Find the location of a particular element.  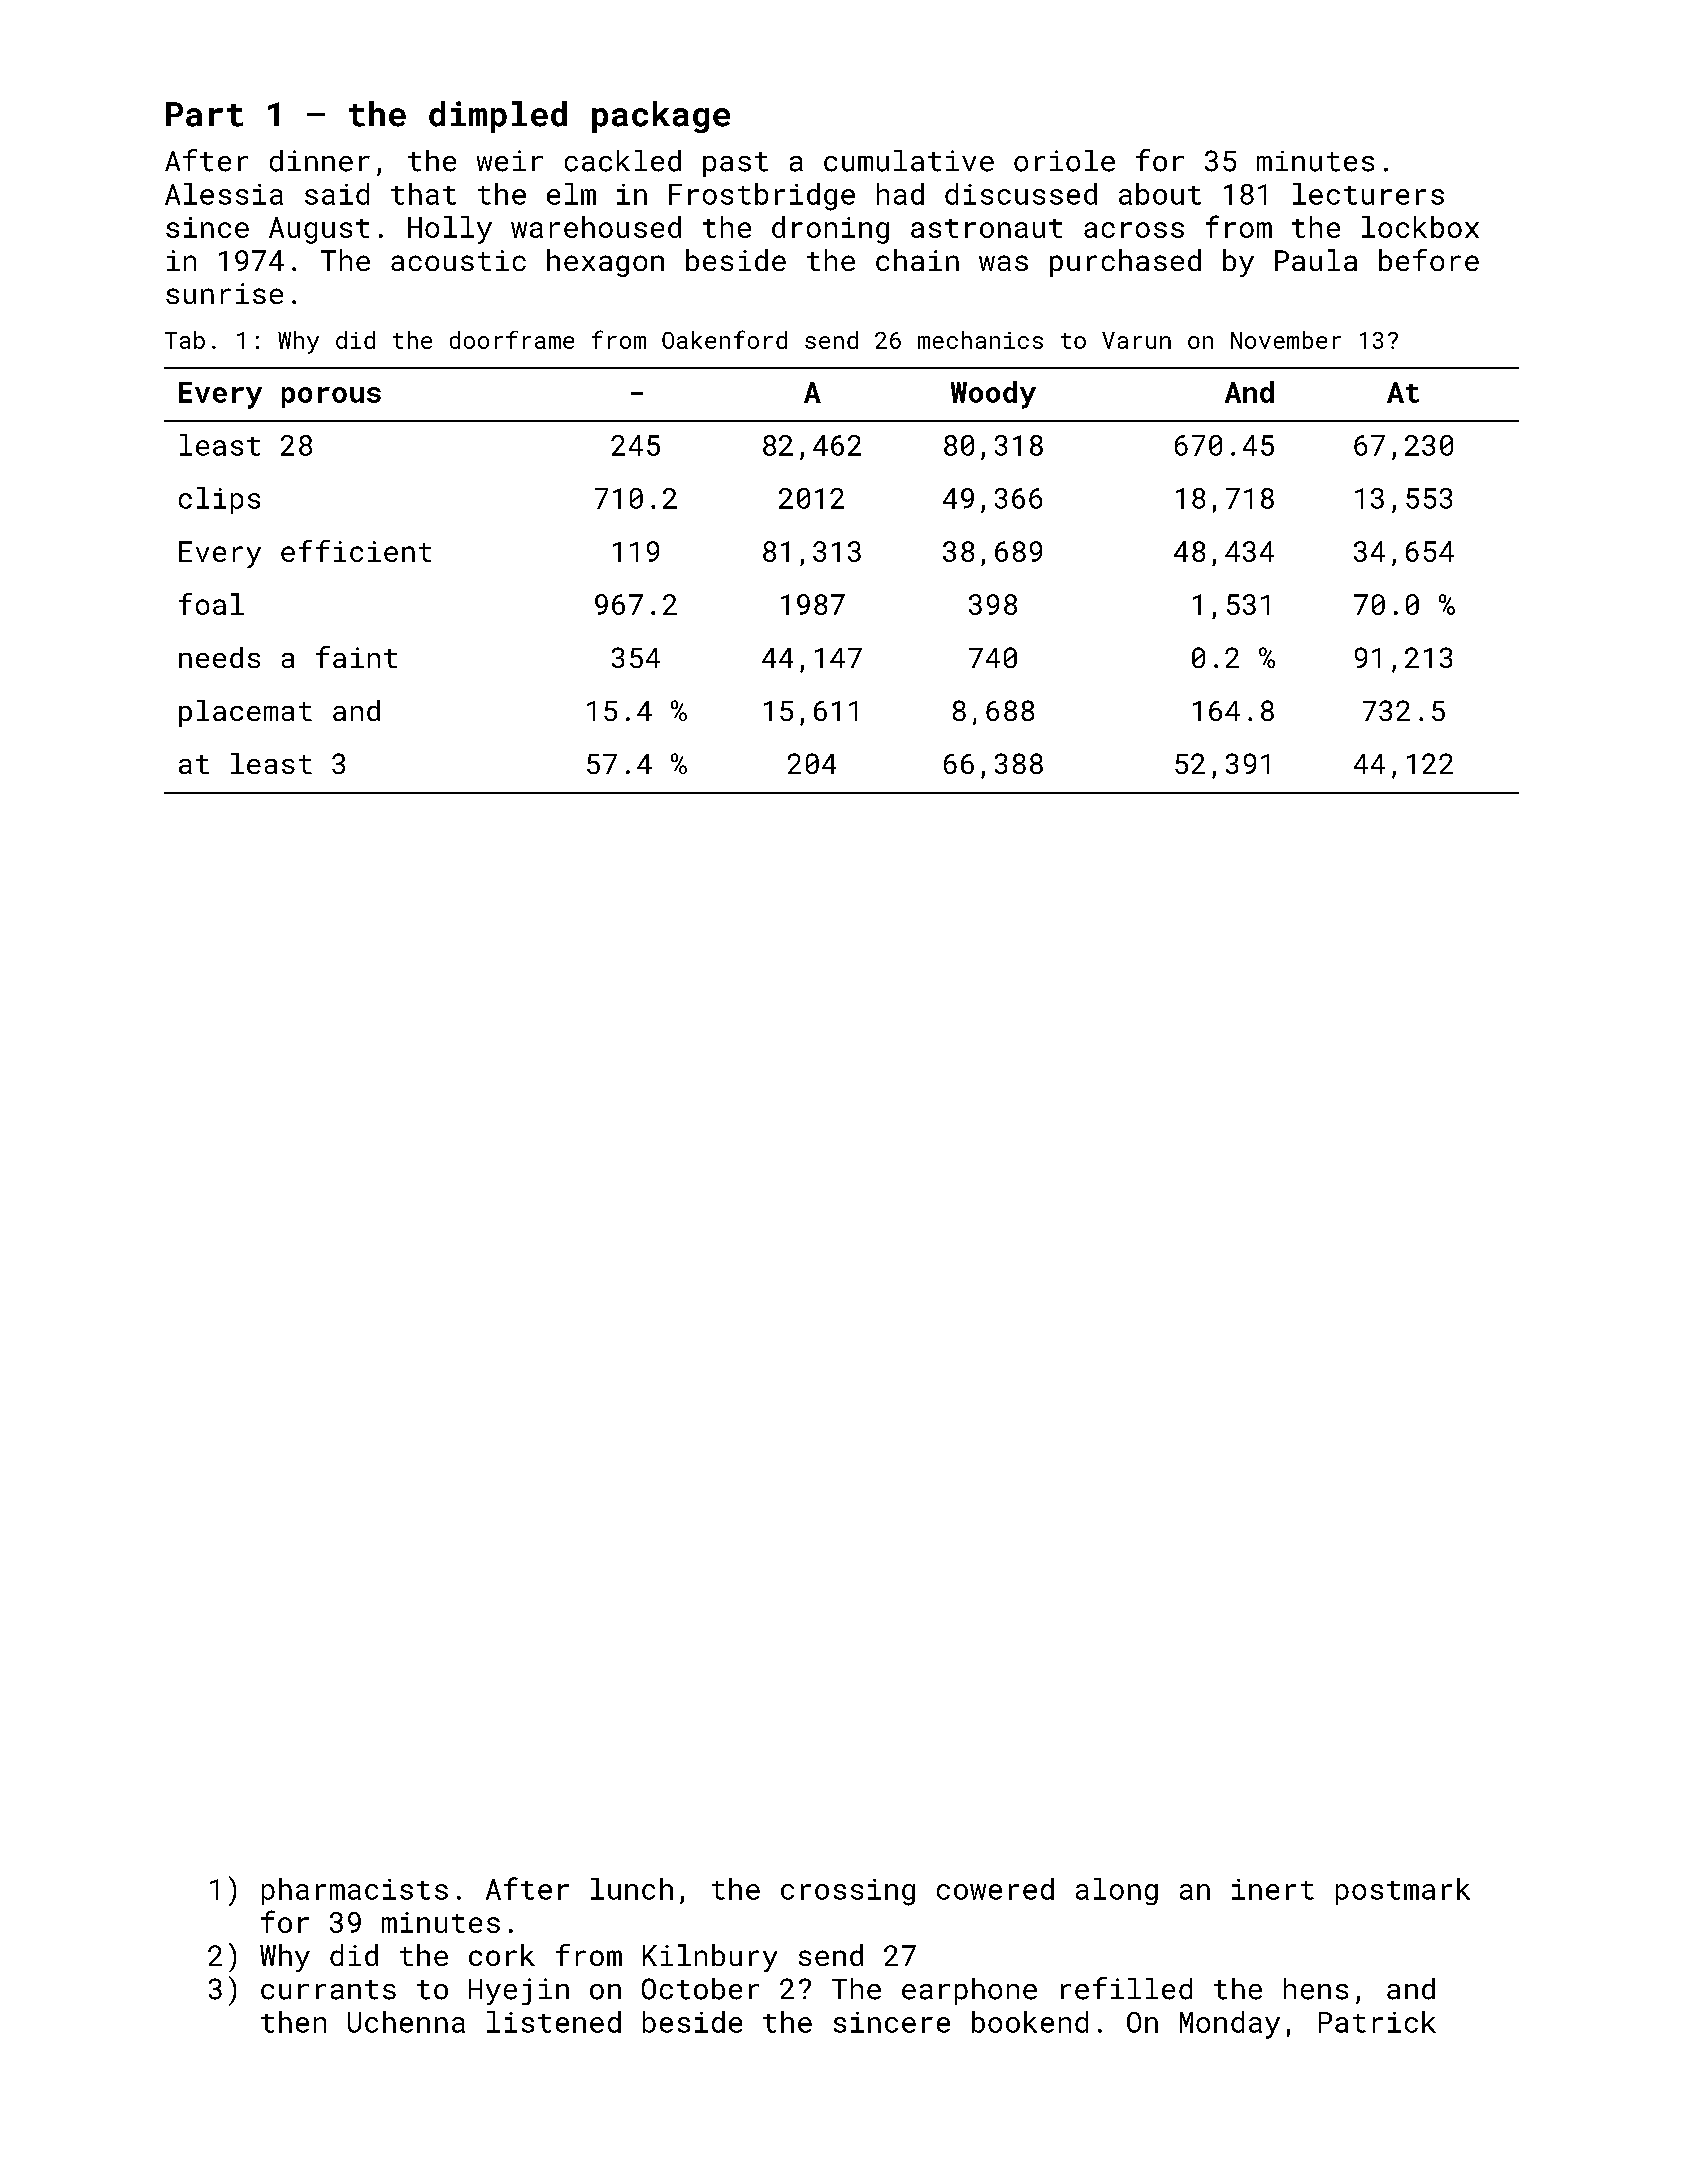

bookend is located at coordinates (1030, 2022).
